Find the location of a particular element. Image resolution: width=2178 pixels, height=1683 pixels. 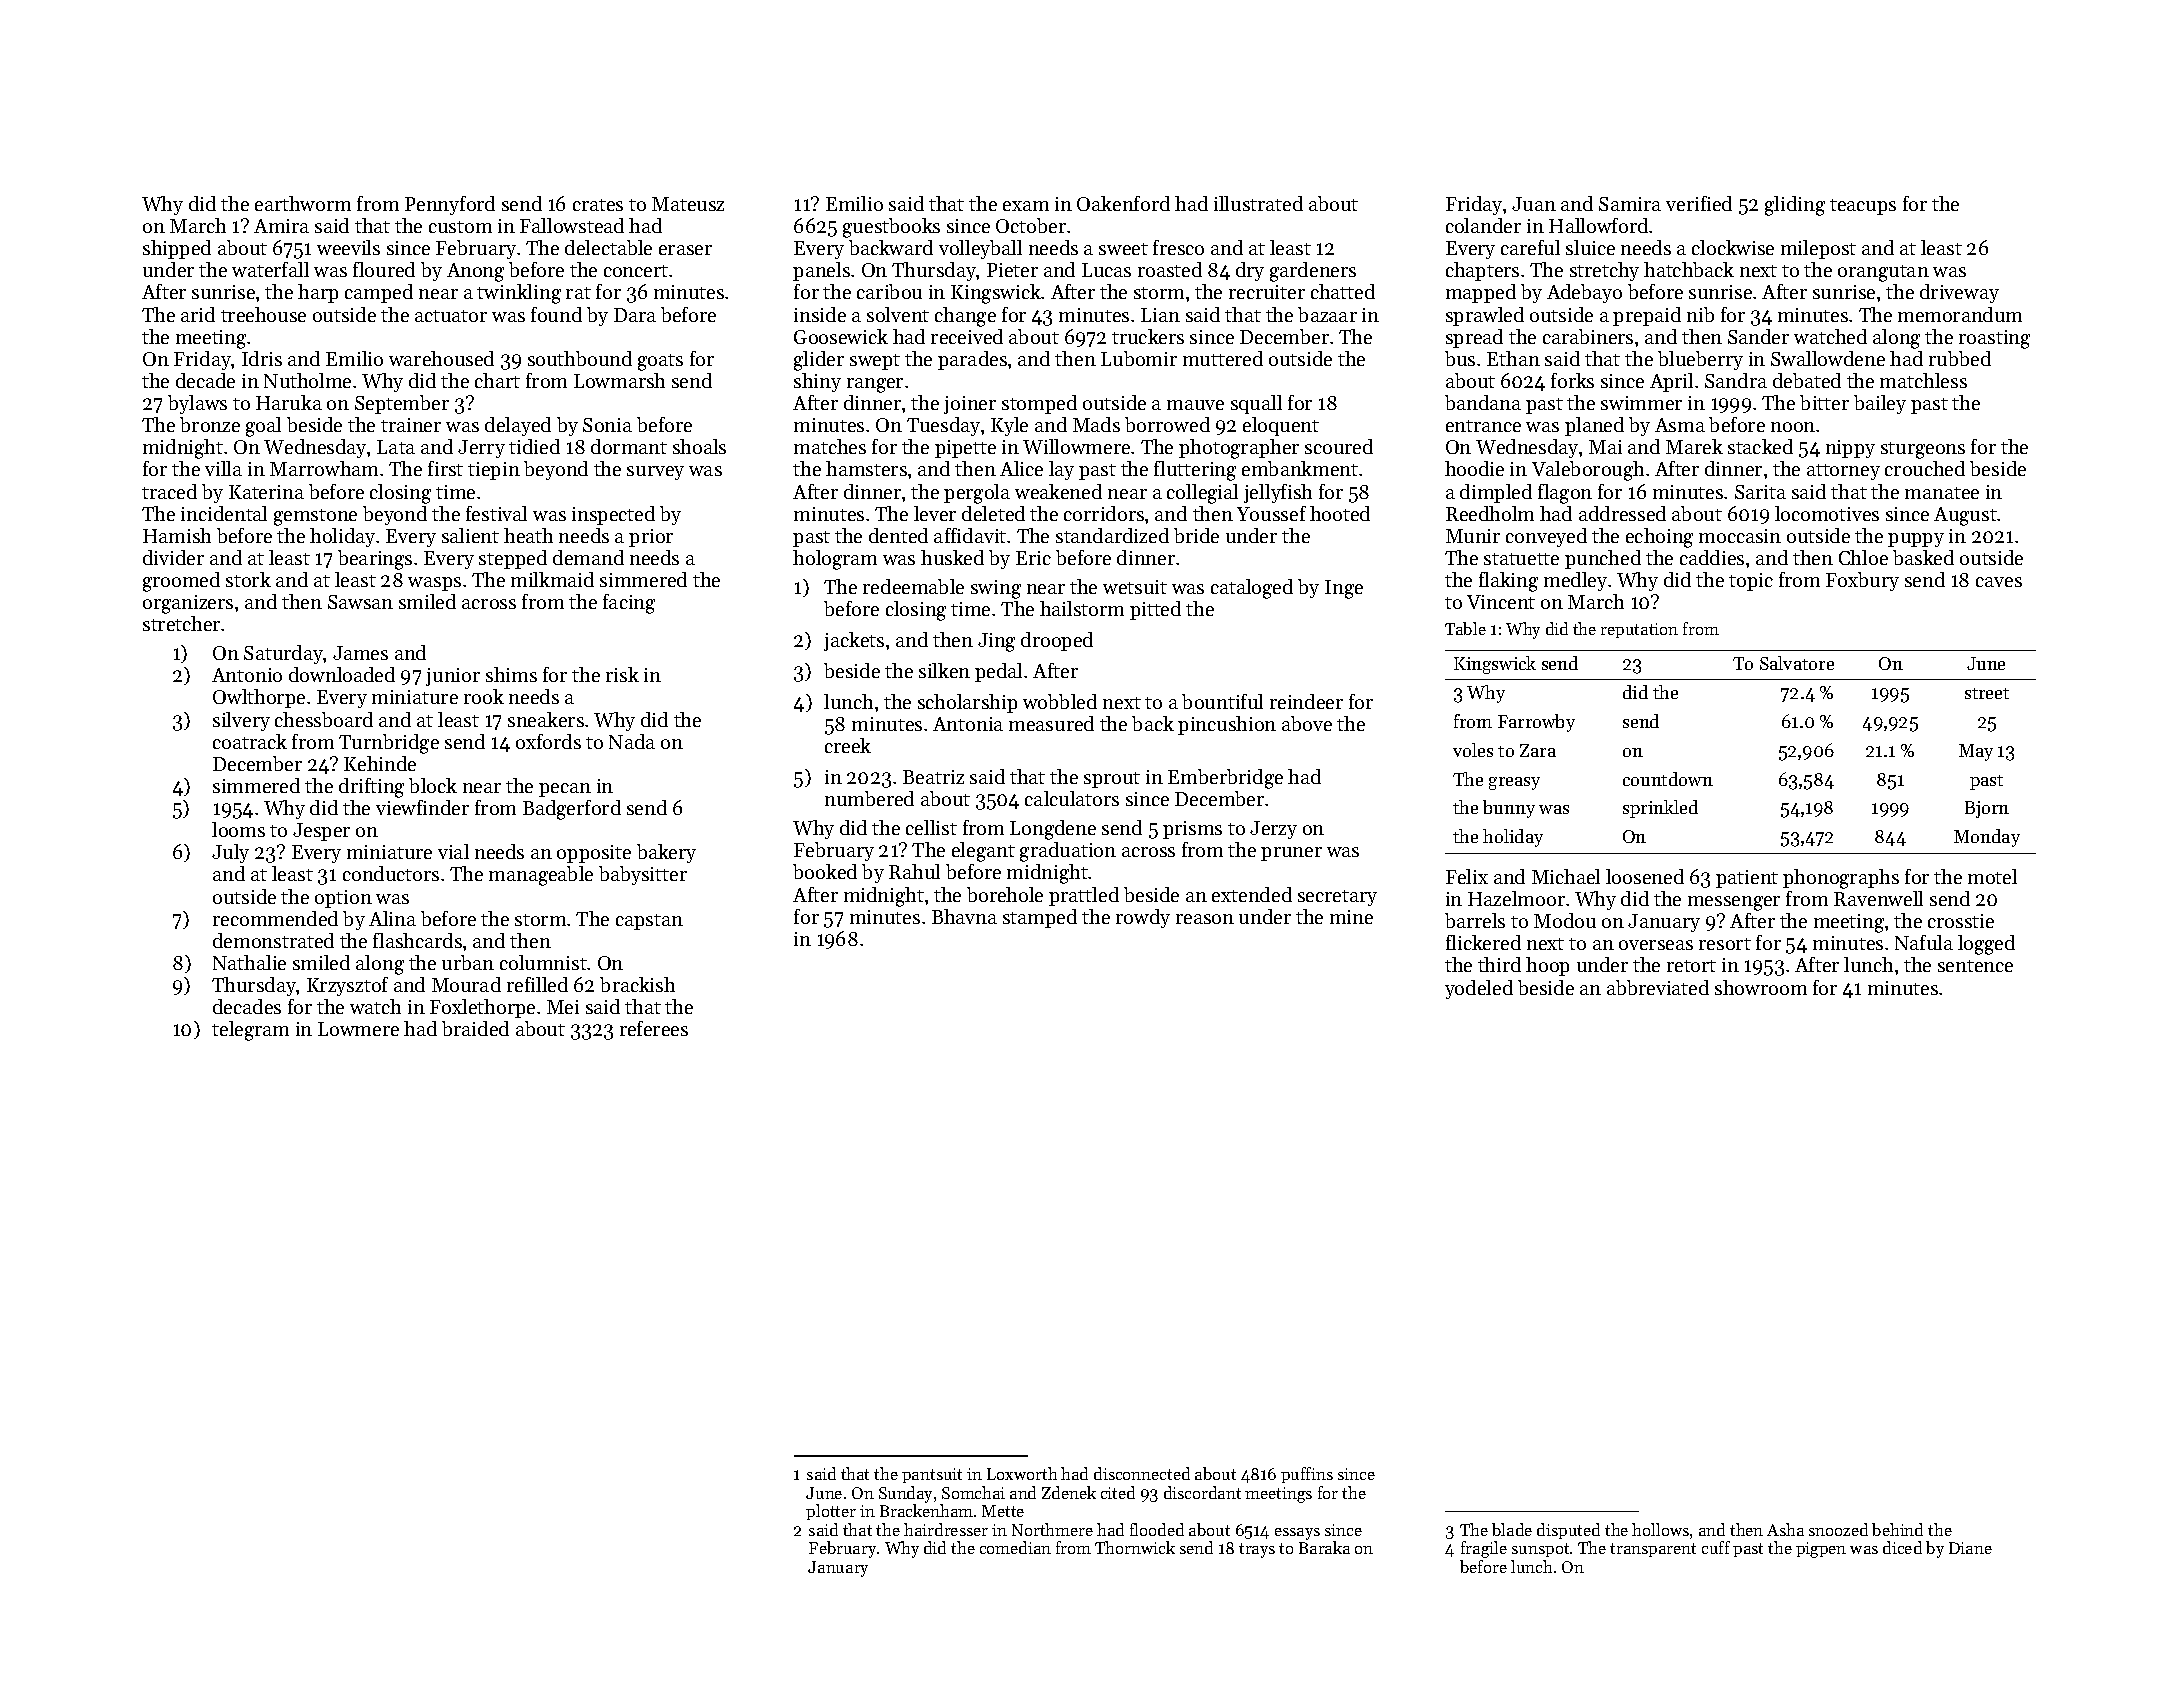

comedian is located at coordinates (1015, 1547).
